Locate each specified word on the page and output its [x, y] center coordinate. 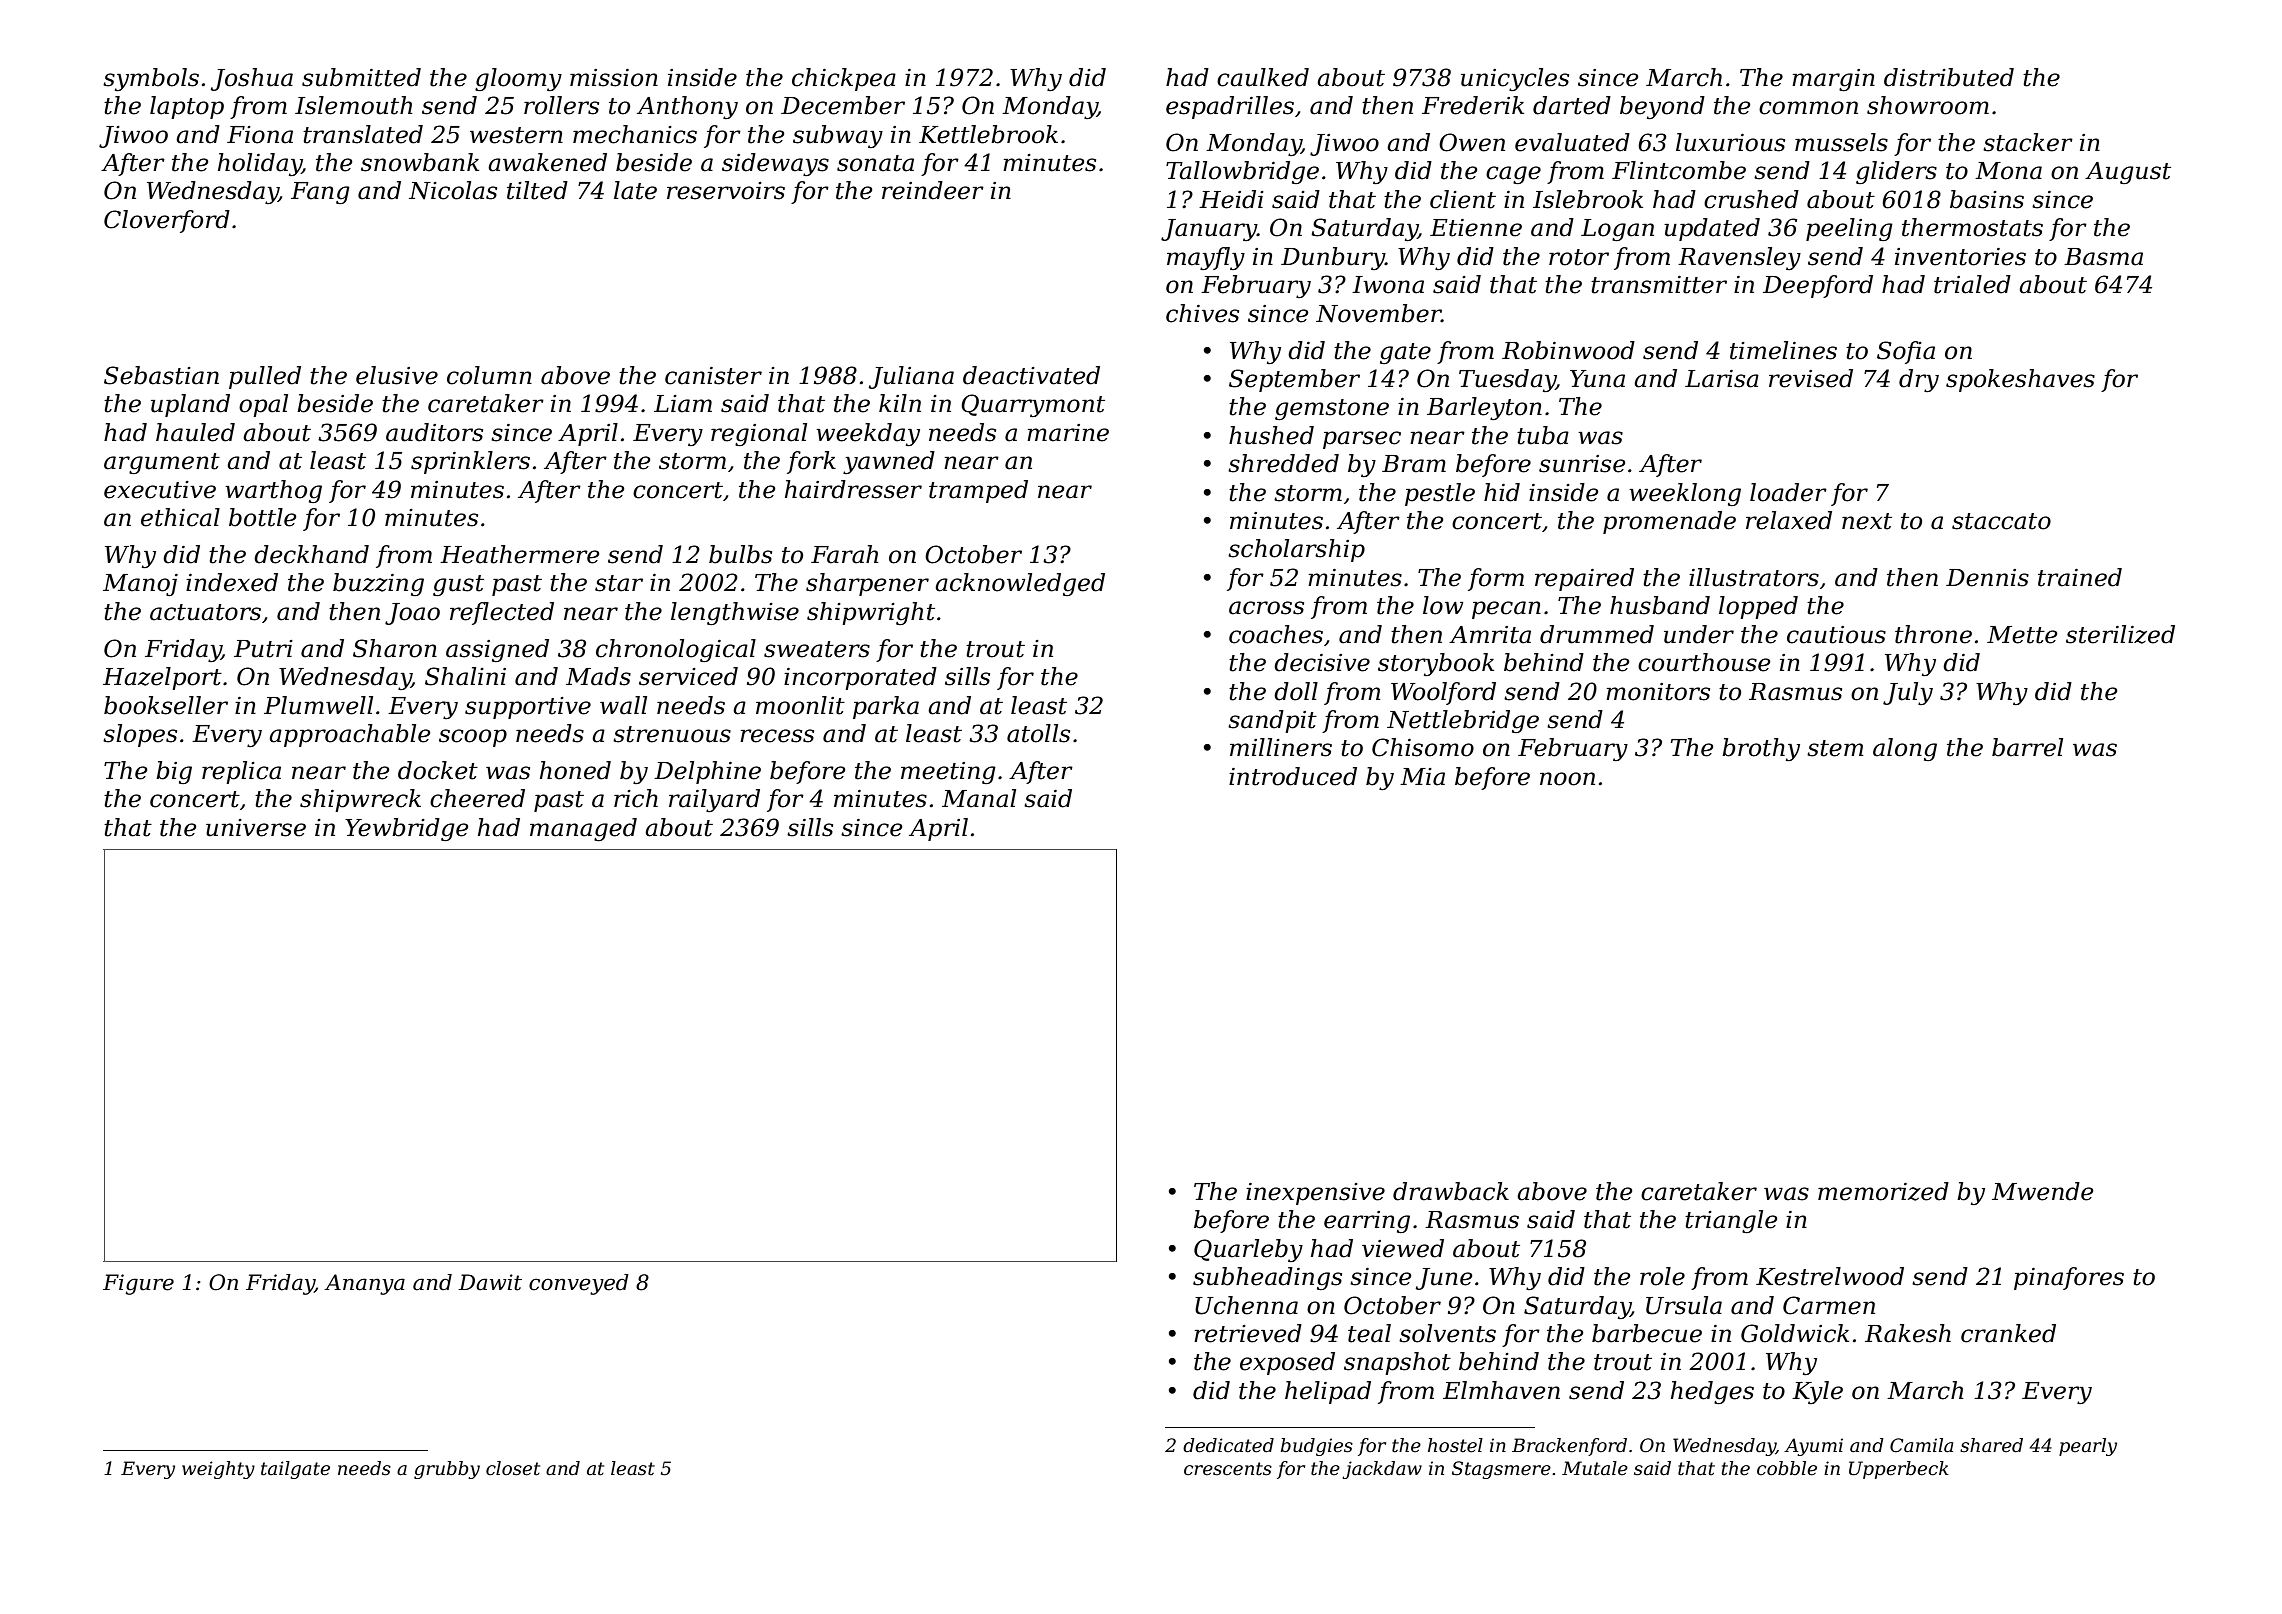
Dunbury [1333, 258]
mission [614, 78]
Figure [138, 1284]
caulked [1263, 77]
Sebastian [161, 375]
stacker [2028, 142]
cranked [2008, 1333]
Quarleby [1248, 1250]
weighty [218, 1470]
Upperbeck [1899, 1470]
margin [1833, 80]
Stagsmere [1501, 1470]
